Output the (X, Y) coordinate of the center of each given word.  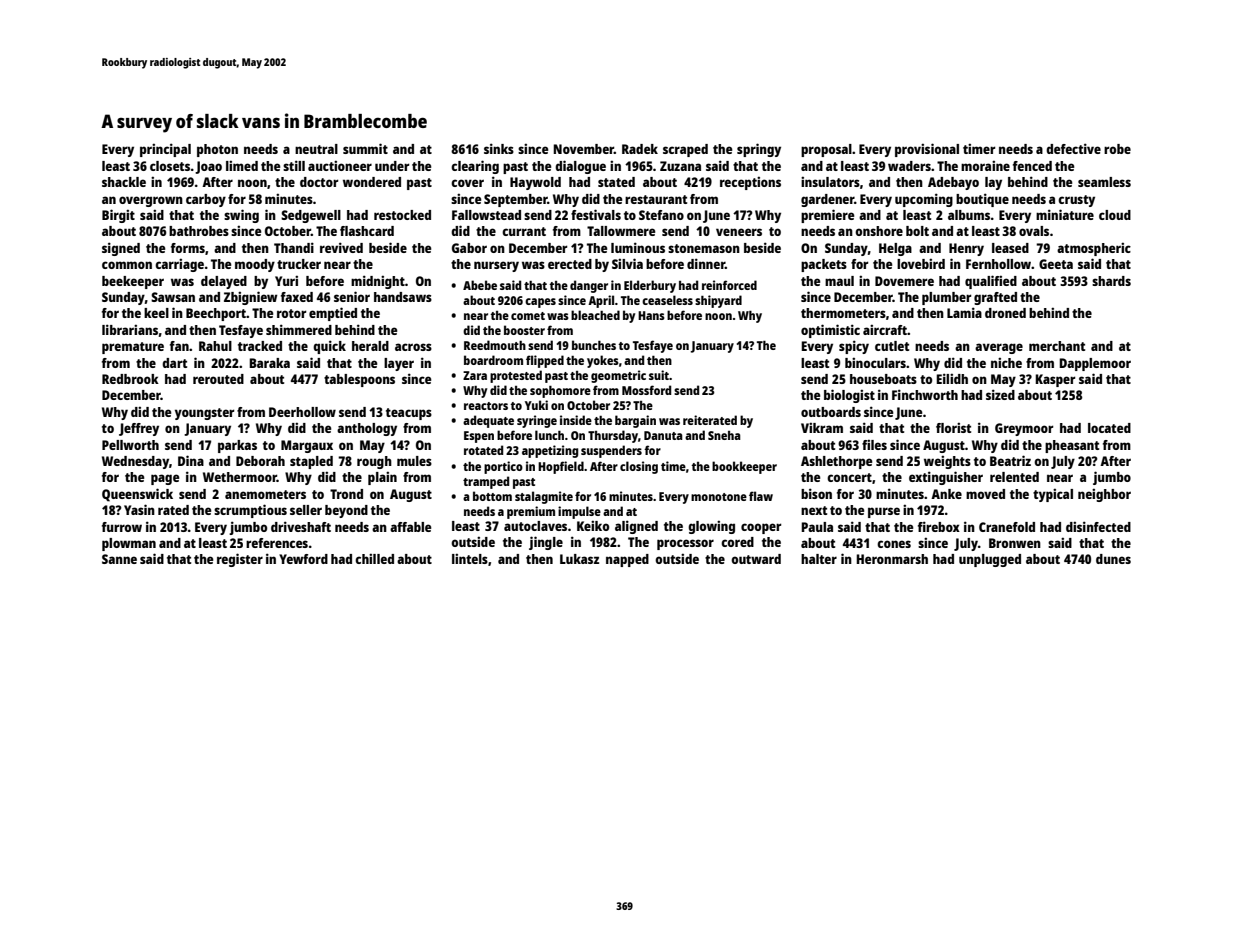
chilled (374, 558)
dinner (706, 263)
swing (241, 216)
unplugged (990, 560)
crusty (1076, 201)
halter (819, 559)
